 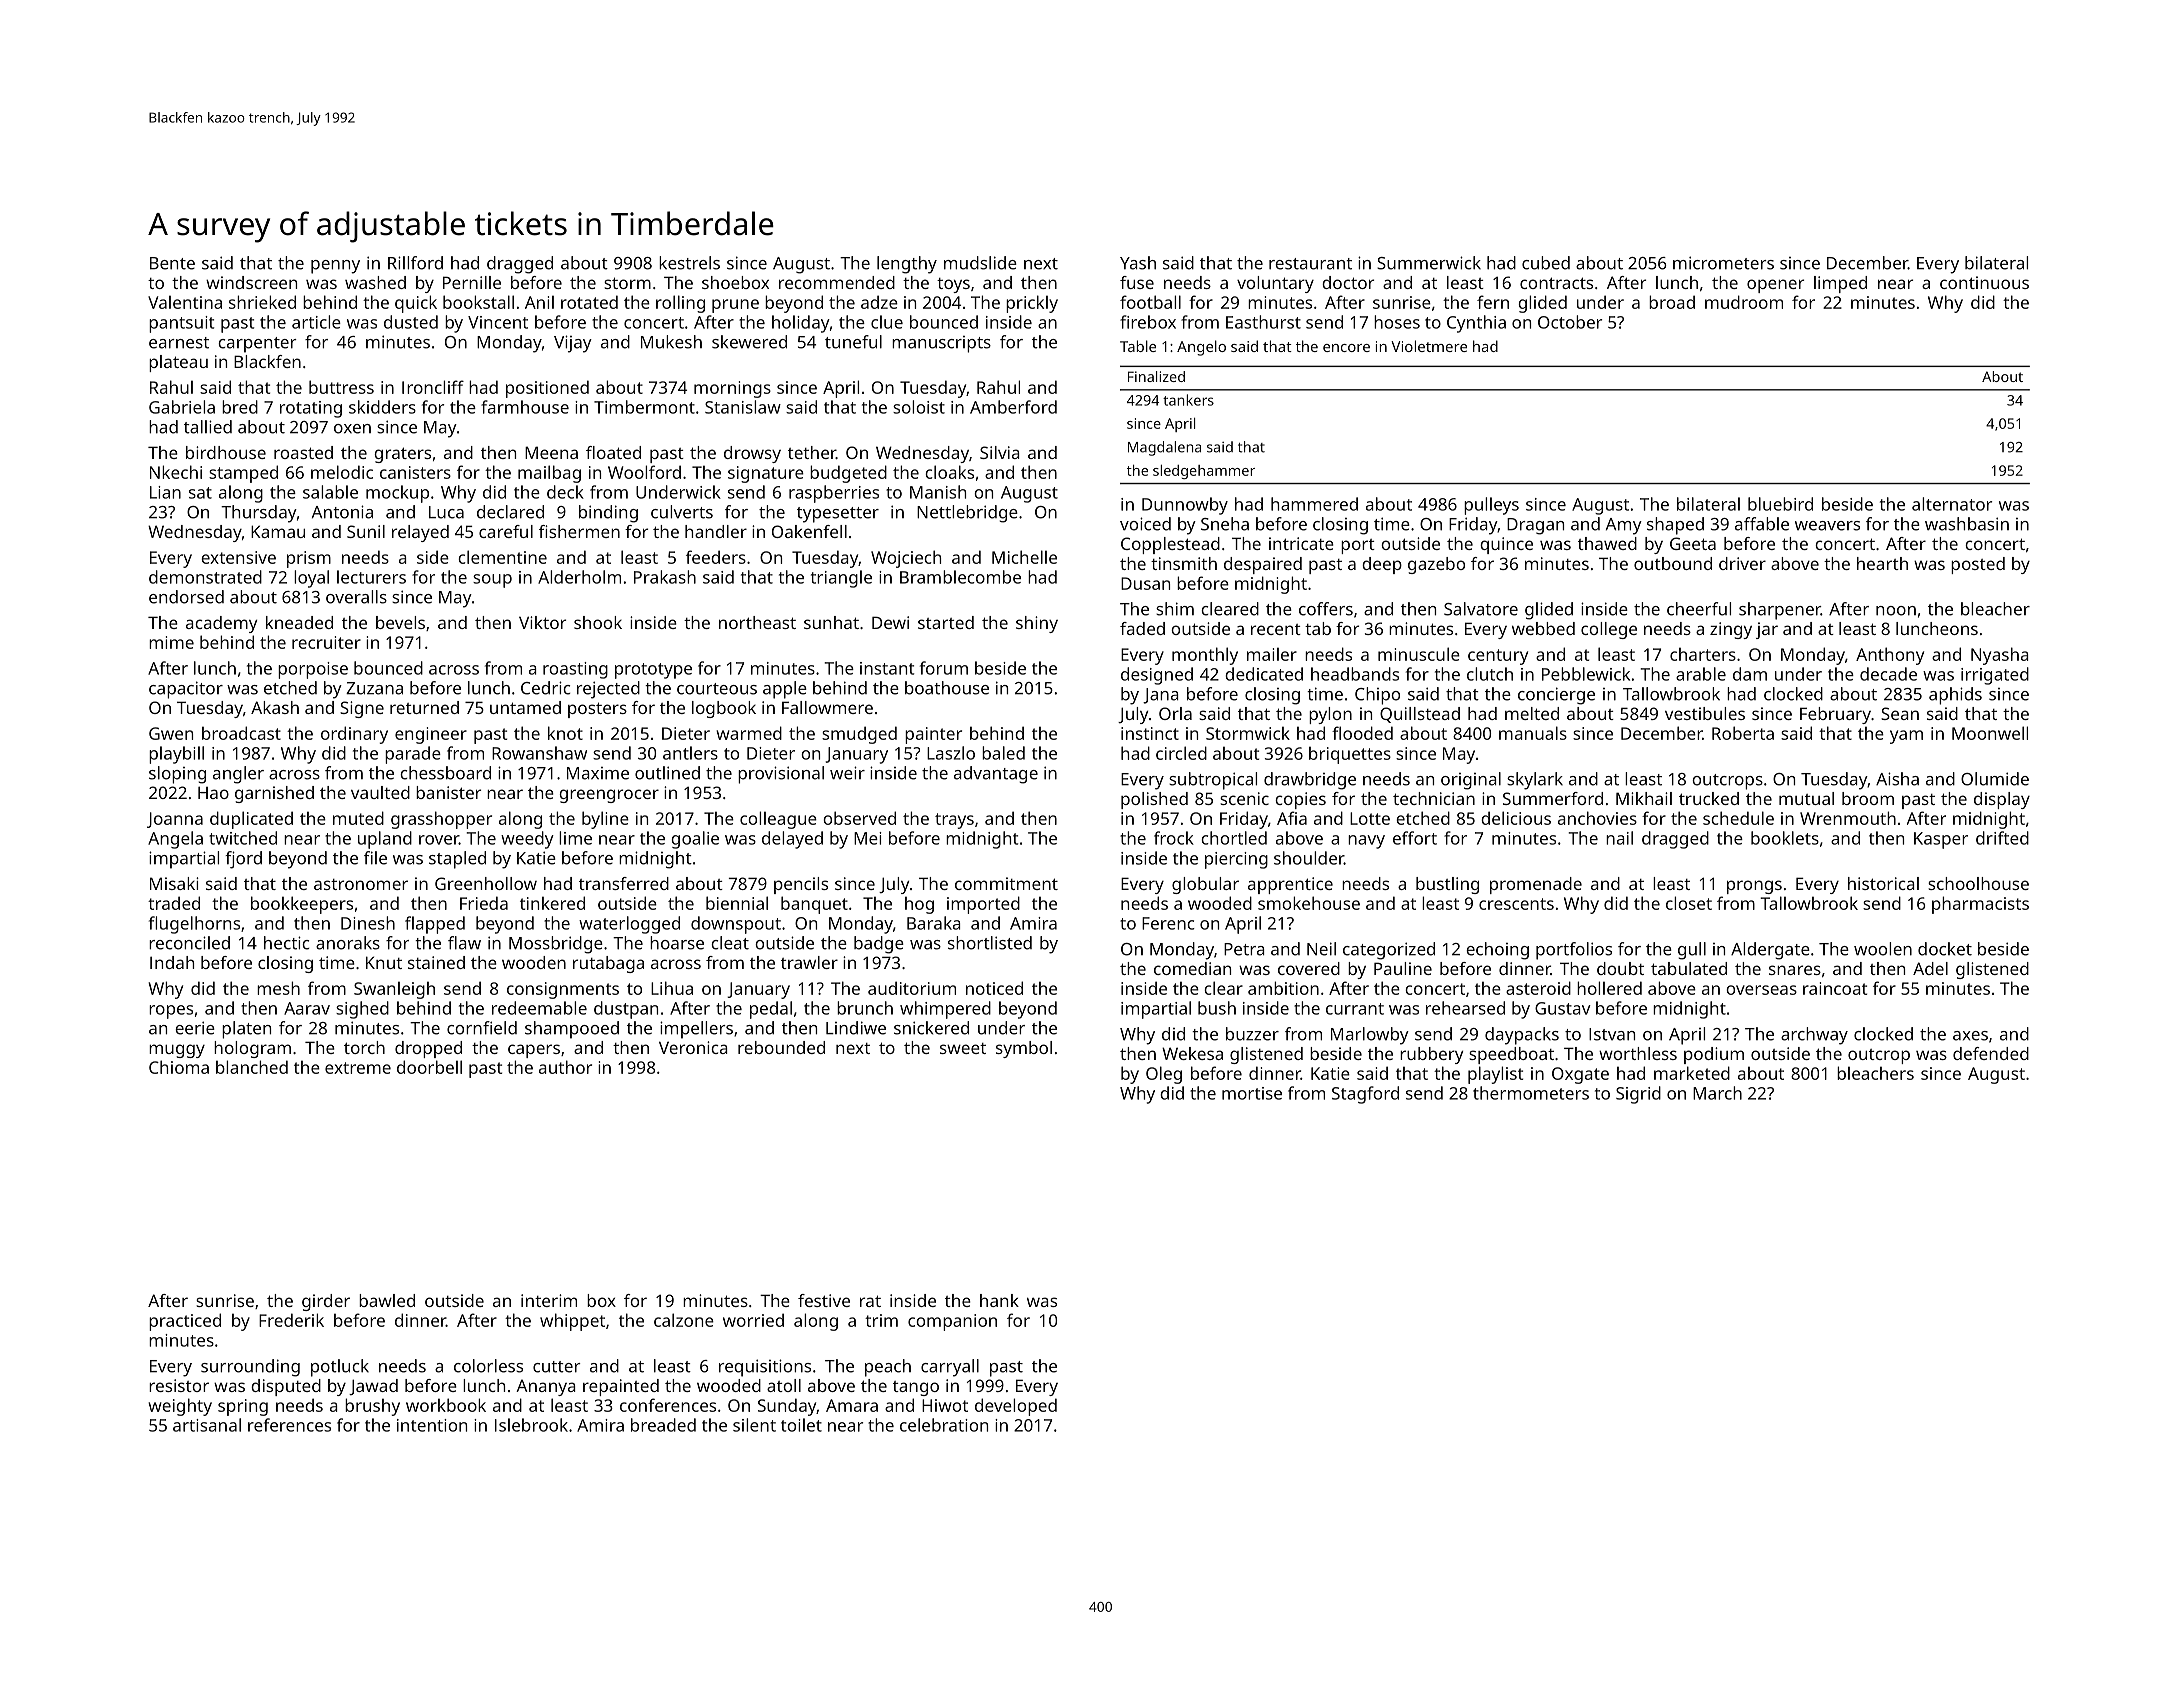 What do you see at coordinates (1471, 781) in the screenshot?
I see `original` at bounding box center [1471, 781].
